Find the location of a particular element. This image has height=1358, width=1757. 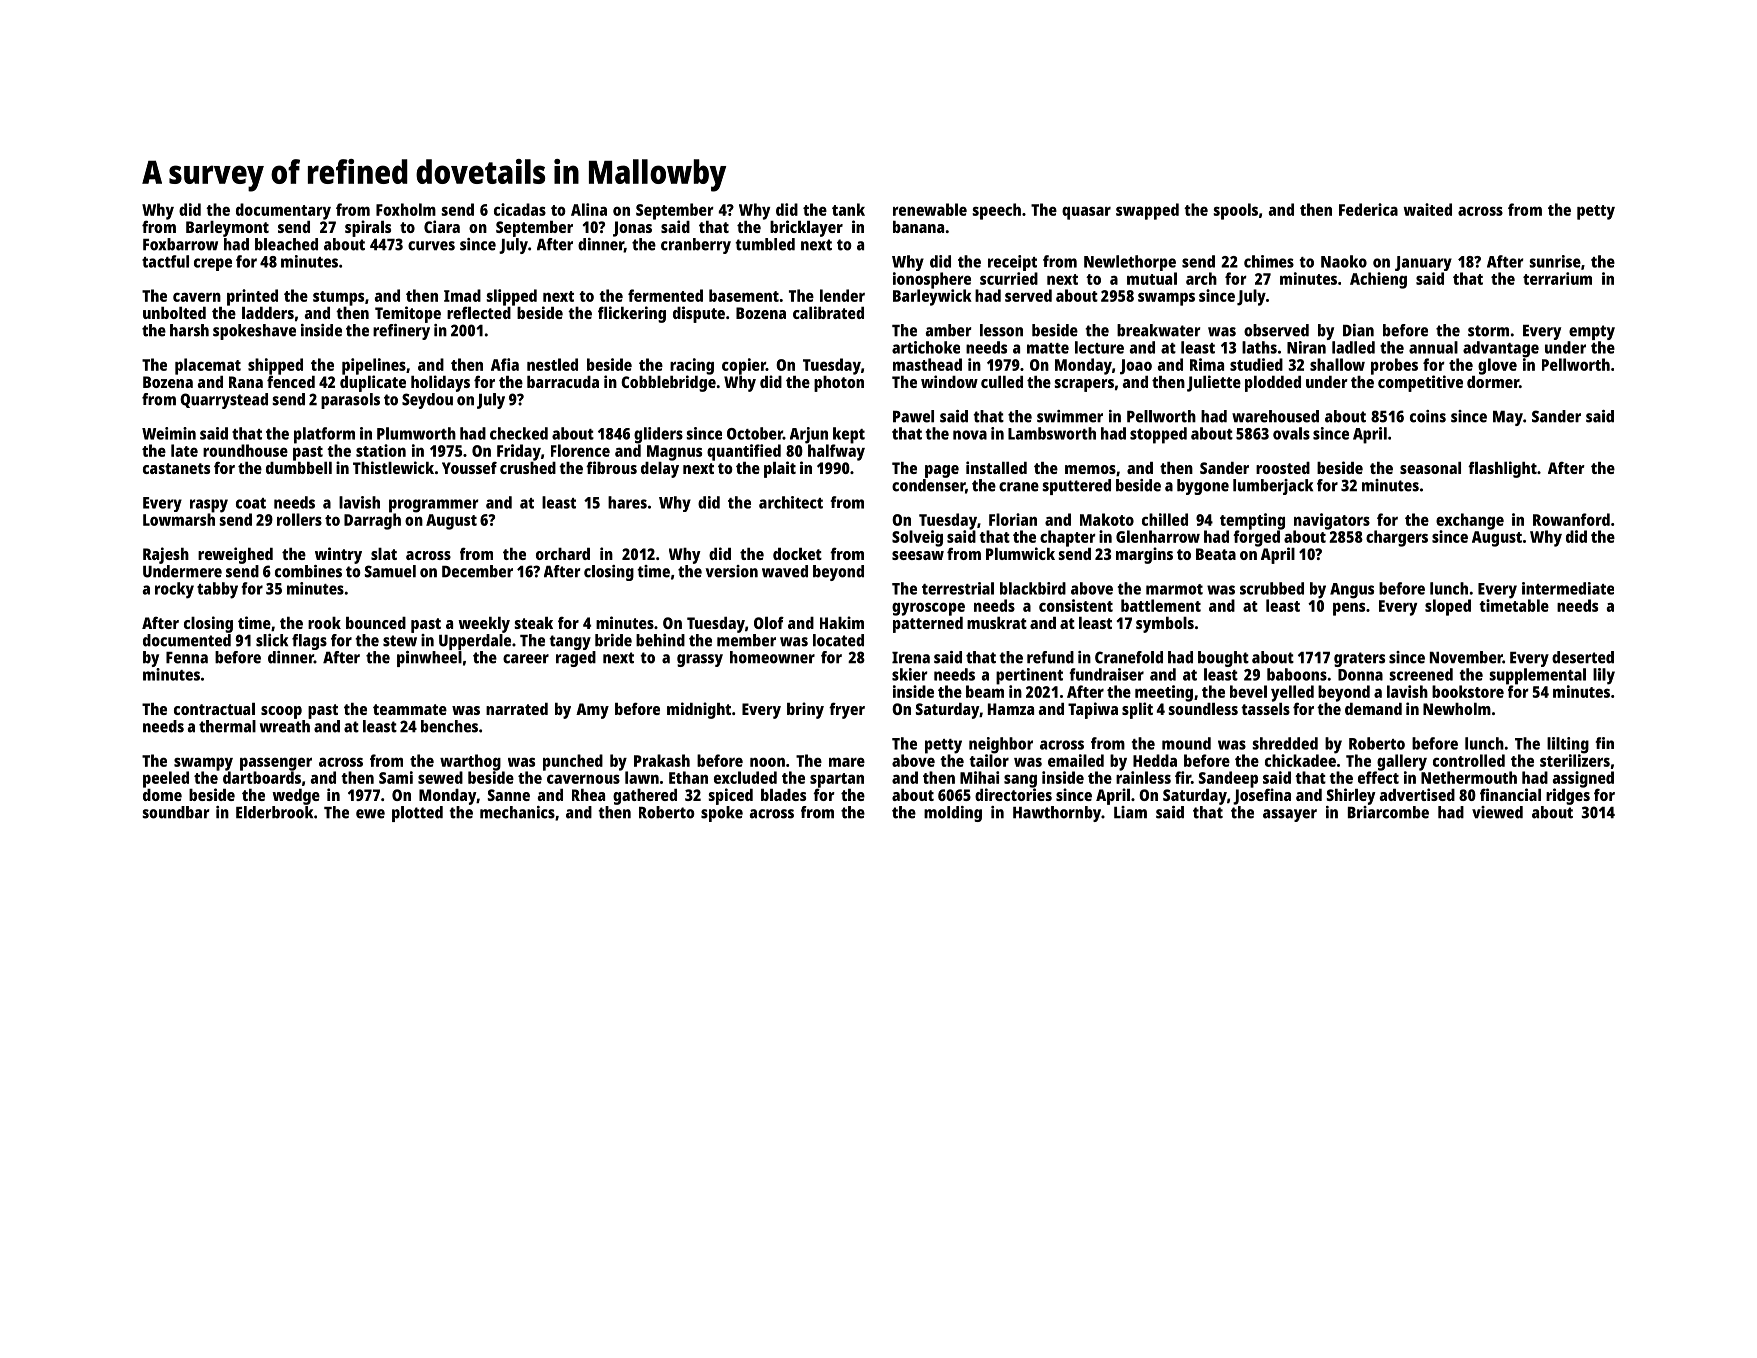

Barleymont is located at coordinates (227, 229).
